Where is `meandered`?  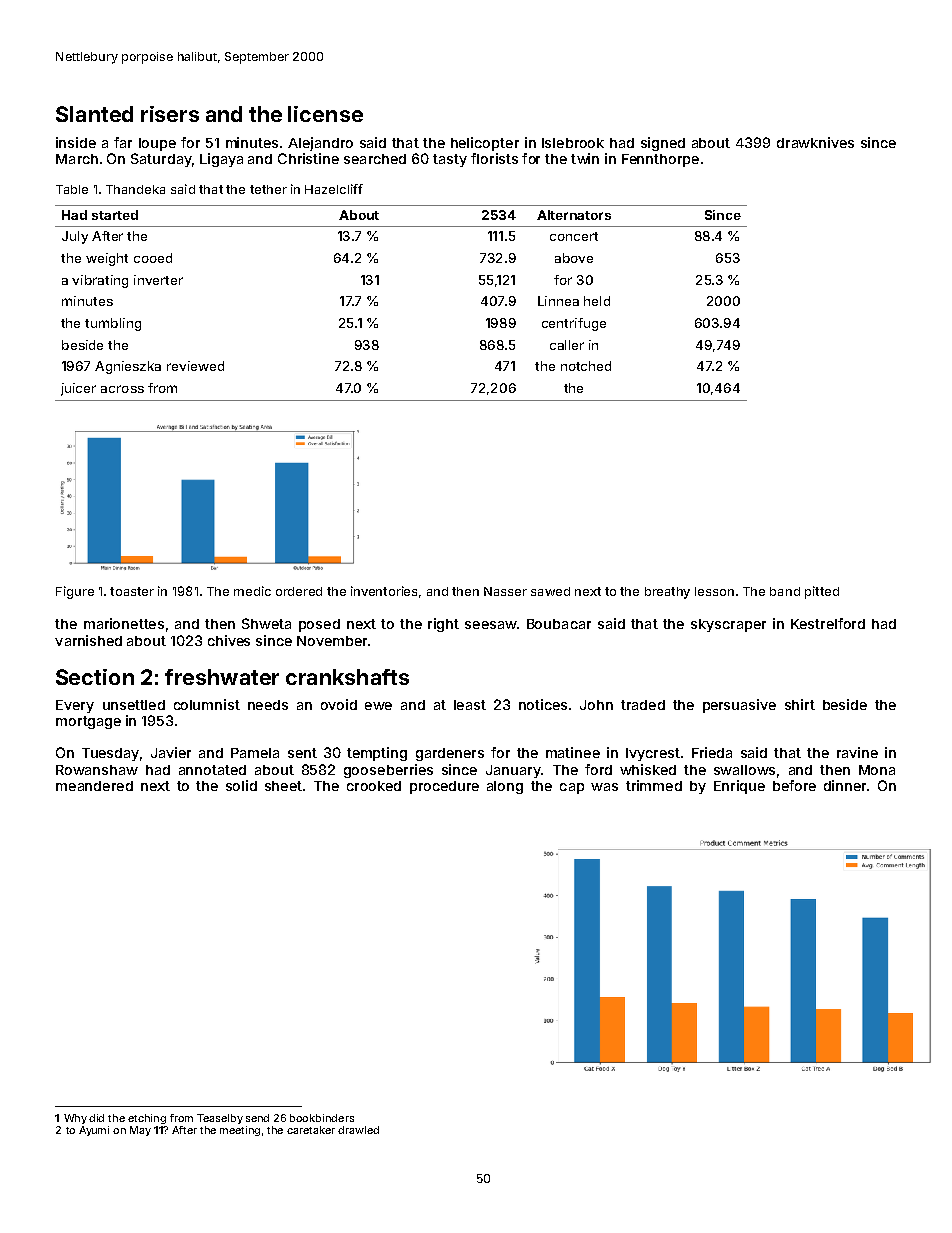 meandered is located at coordinates (94, 786).
